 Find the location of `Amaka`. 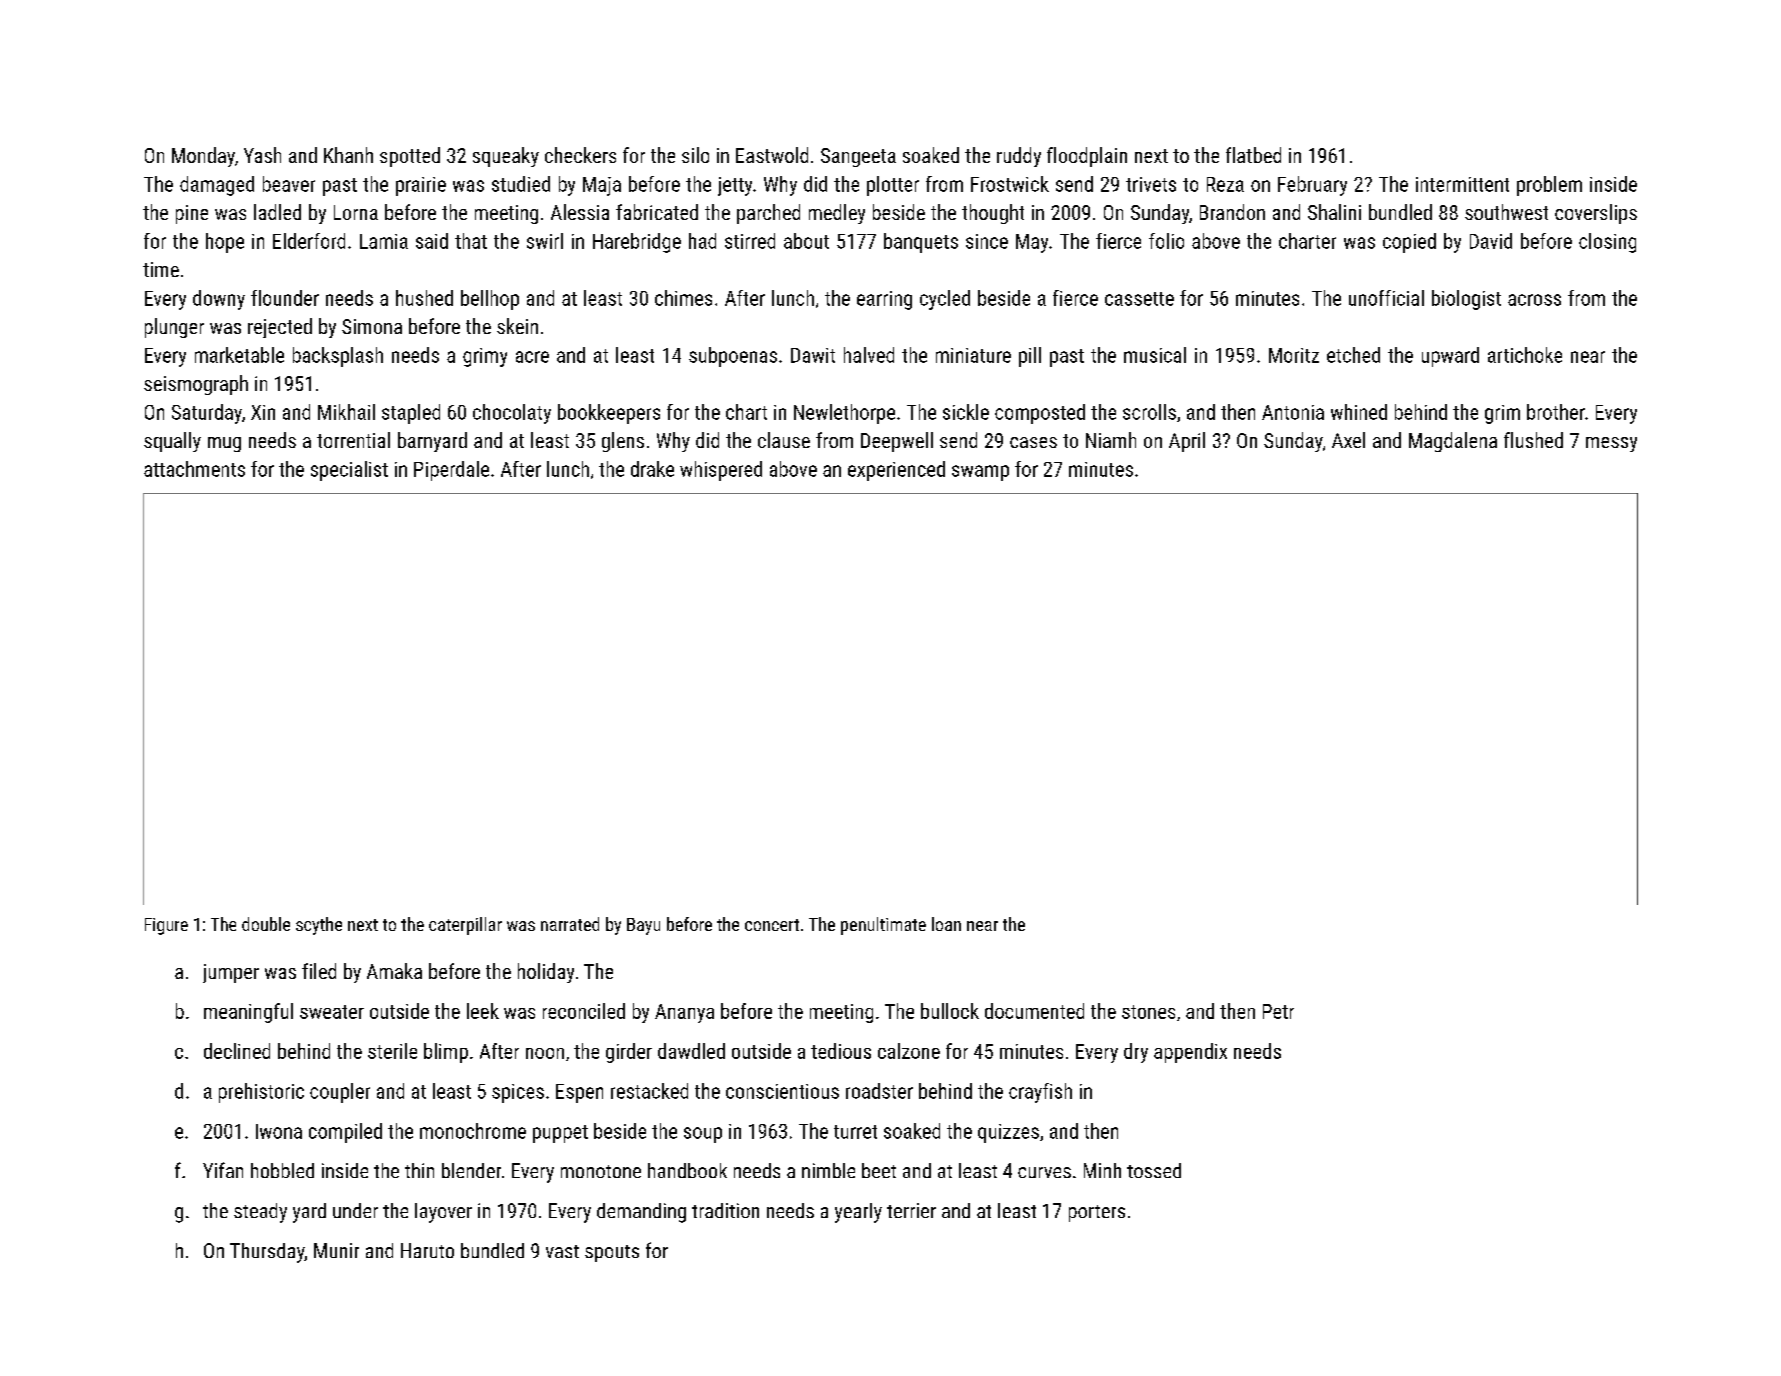

Amaka is located at coordinates (394, 971).
